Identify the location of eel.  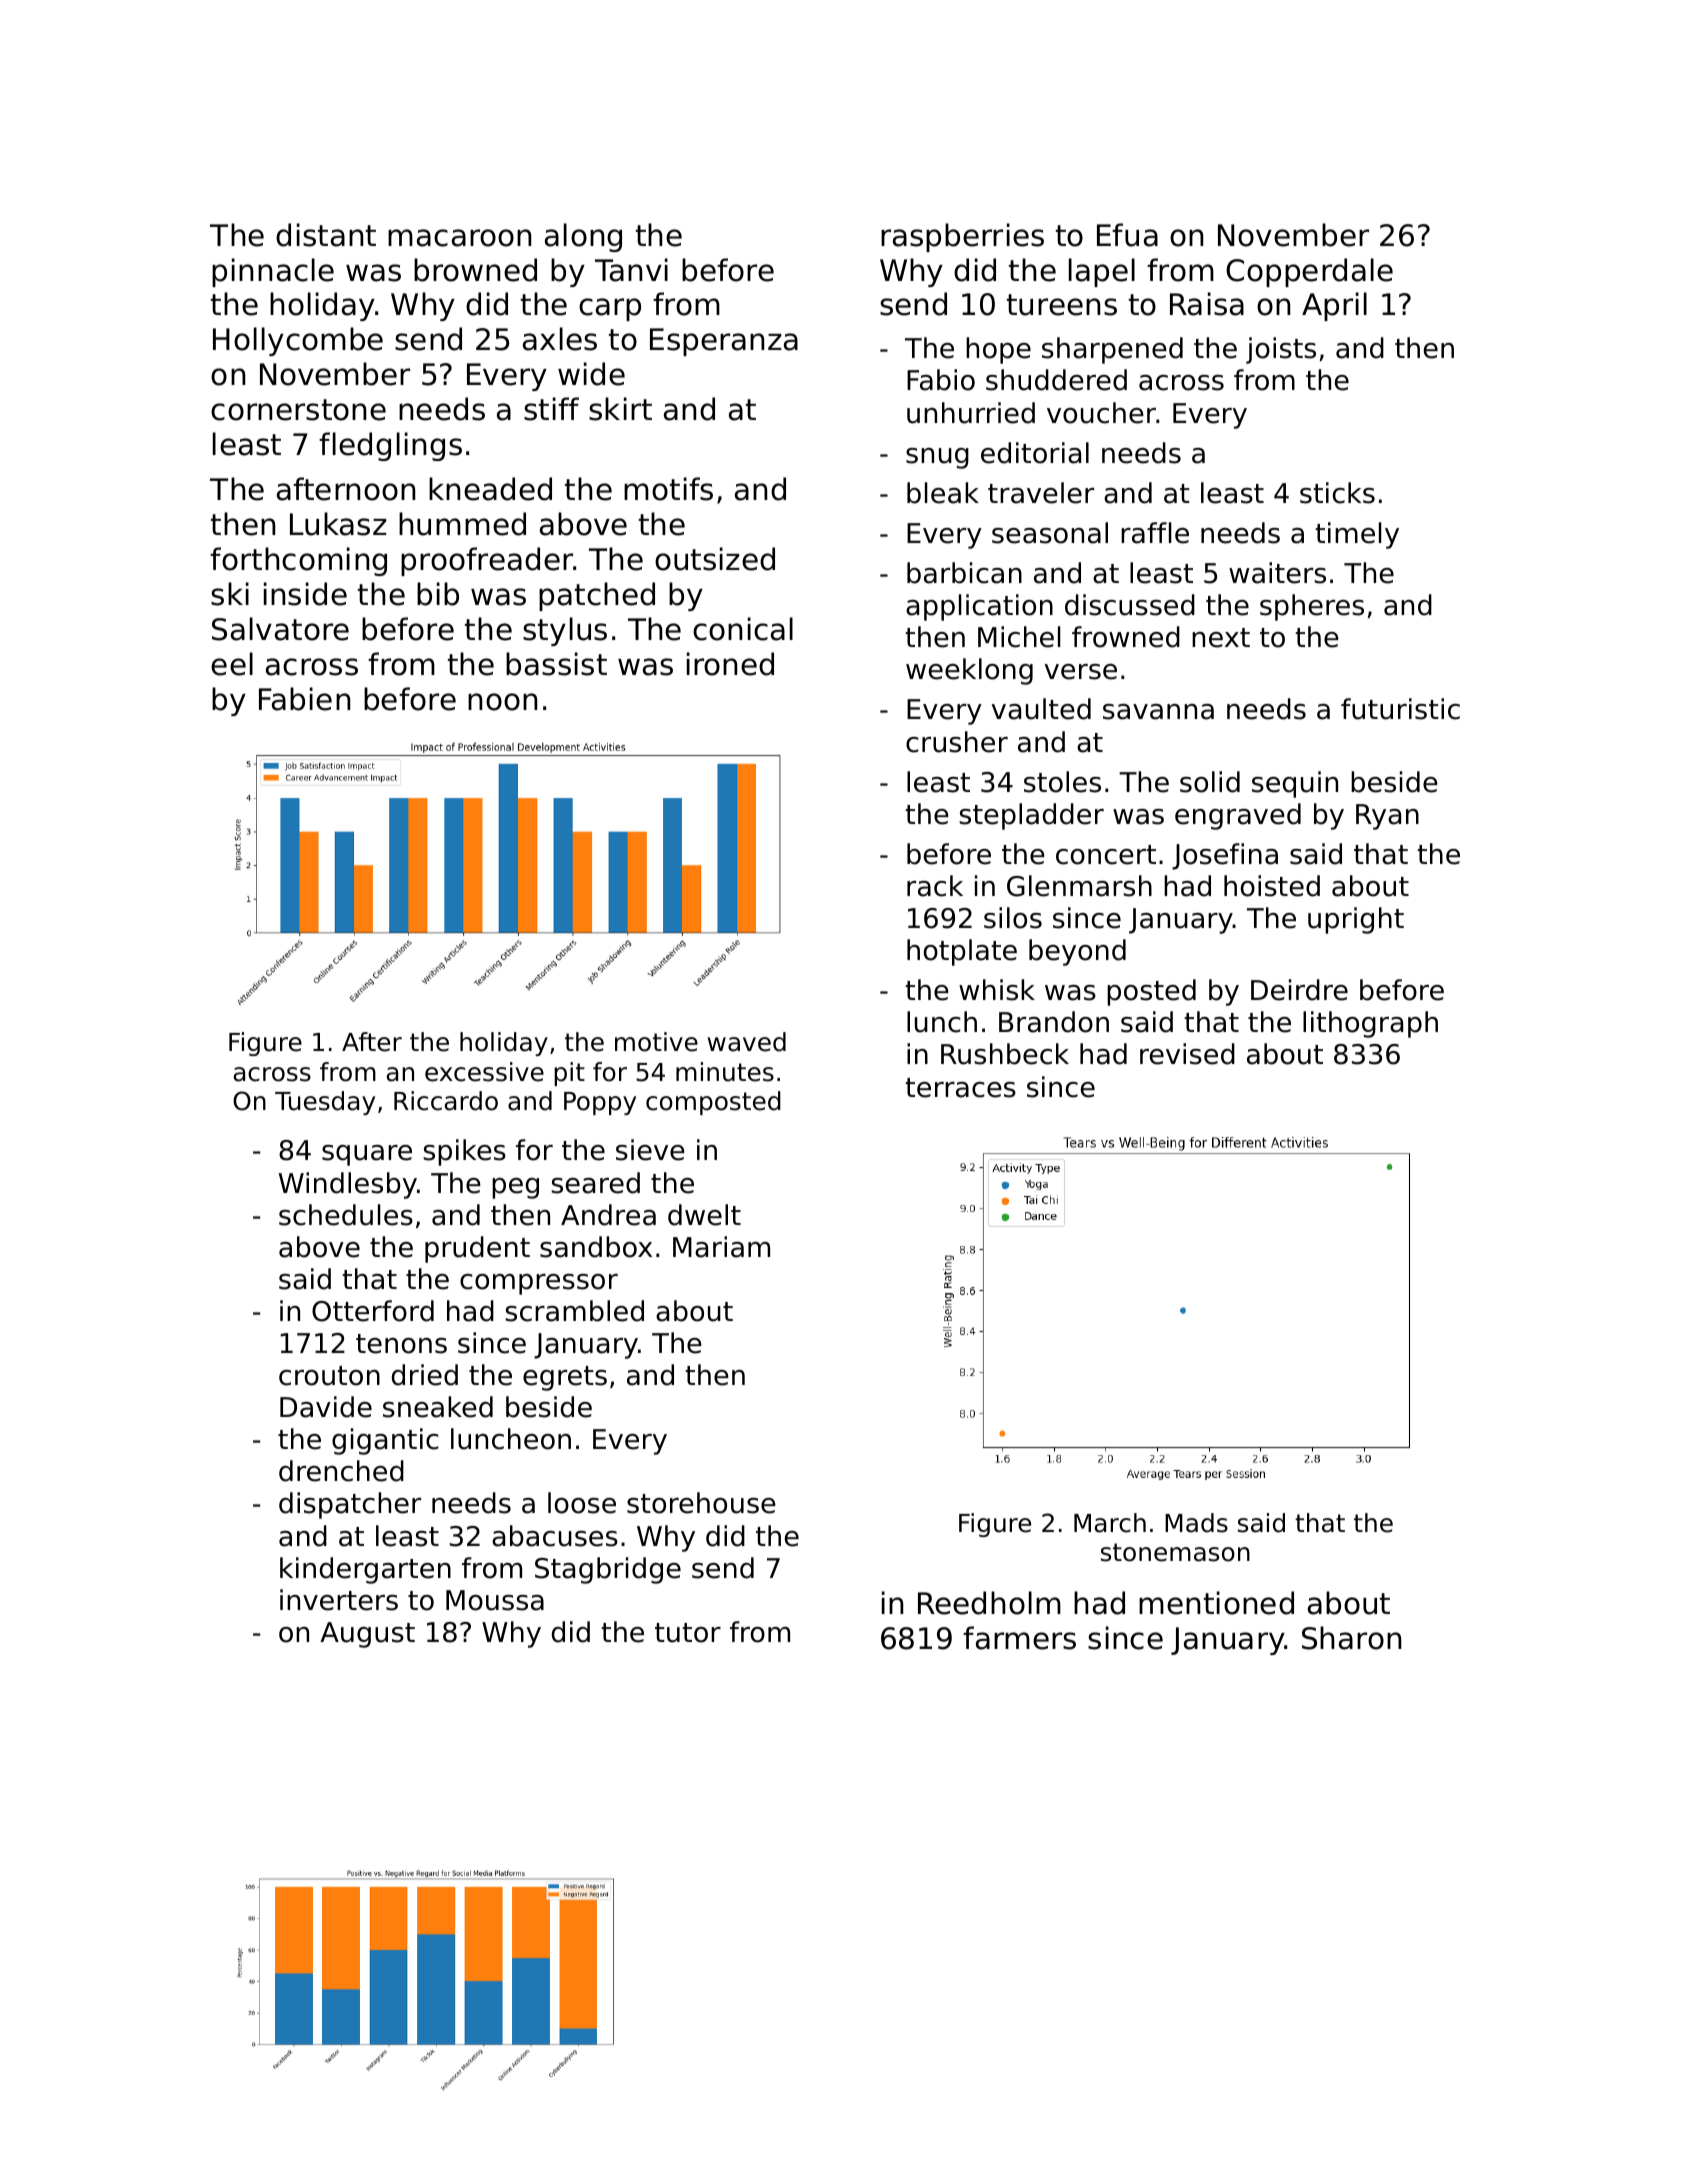
(232, 664).
